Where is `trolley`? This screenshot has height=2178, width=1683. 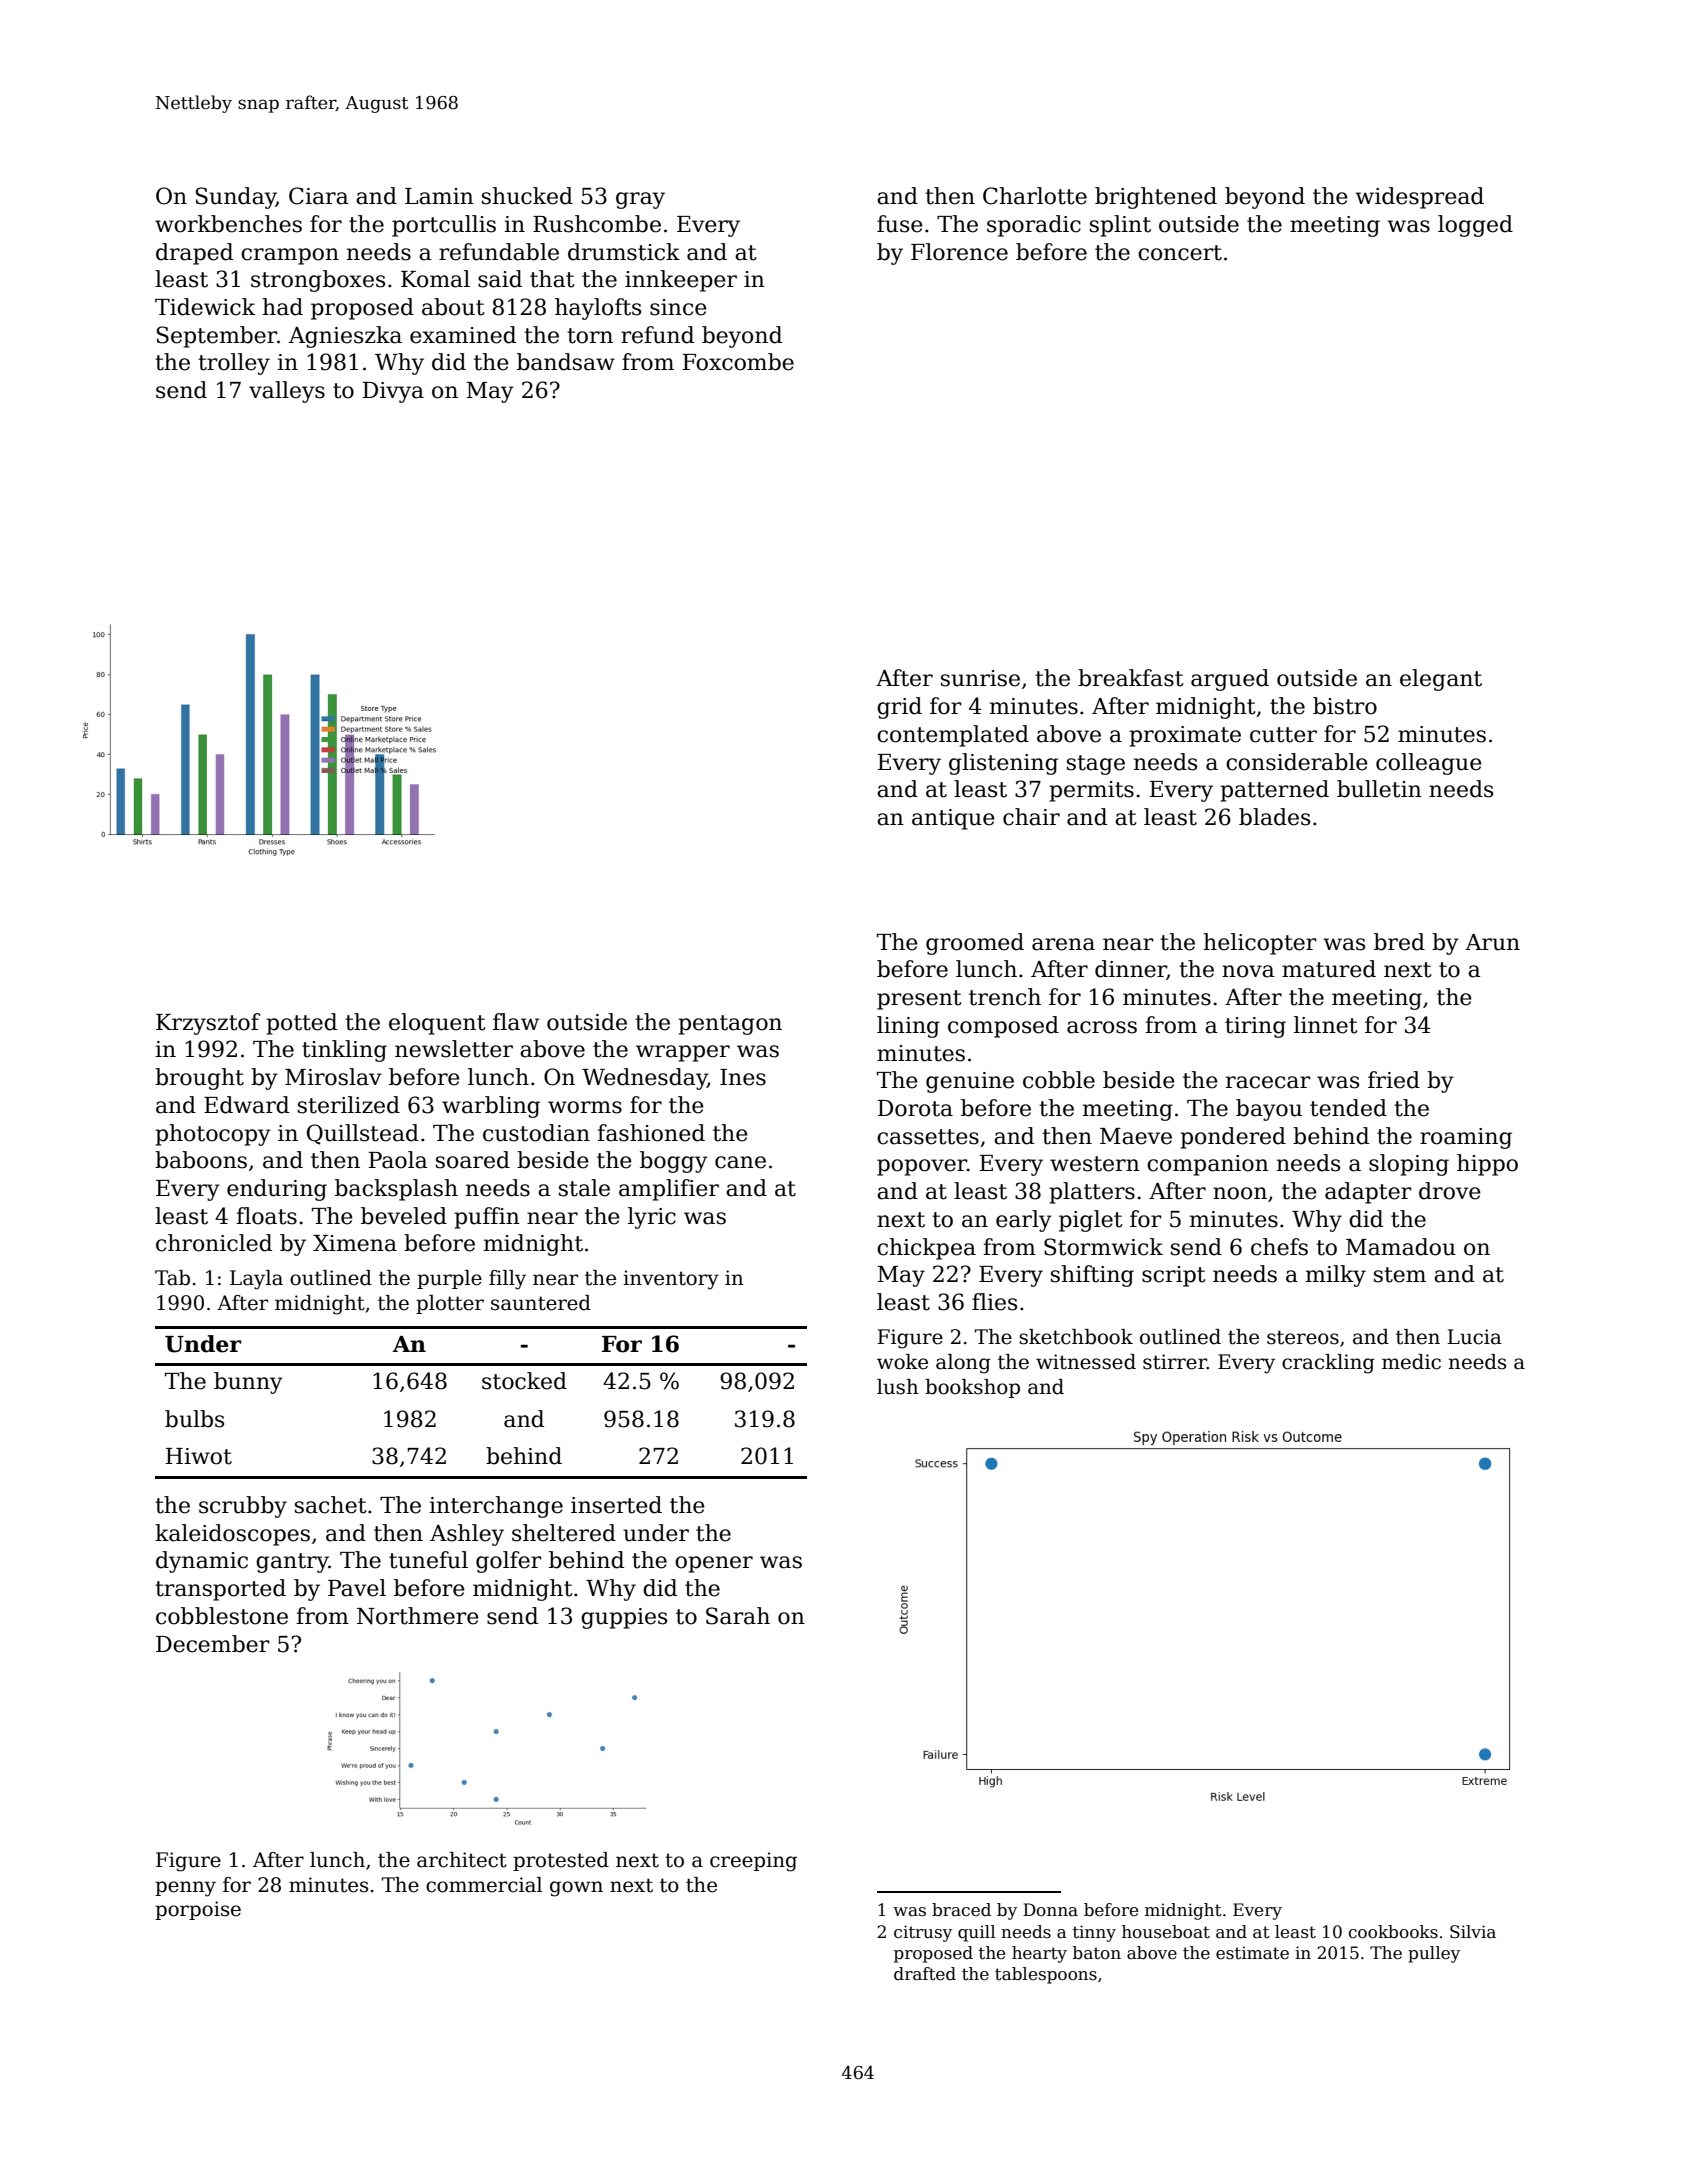 trolley is located at coordinates (234, 364).
